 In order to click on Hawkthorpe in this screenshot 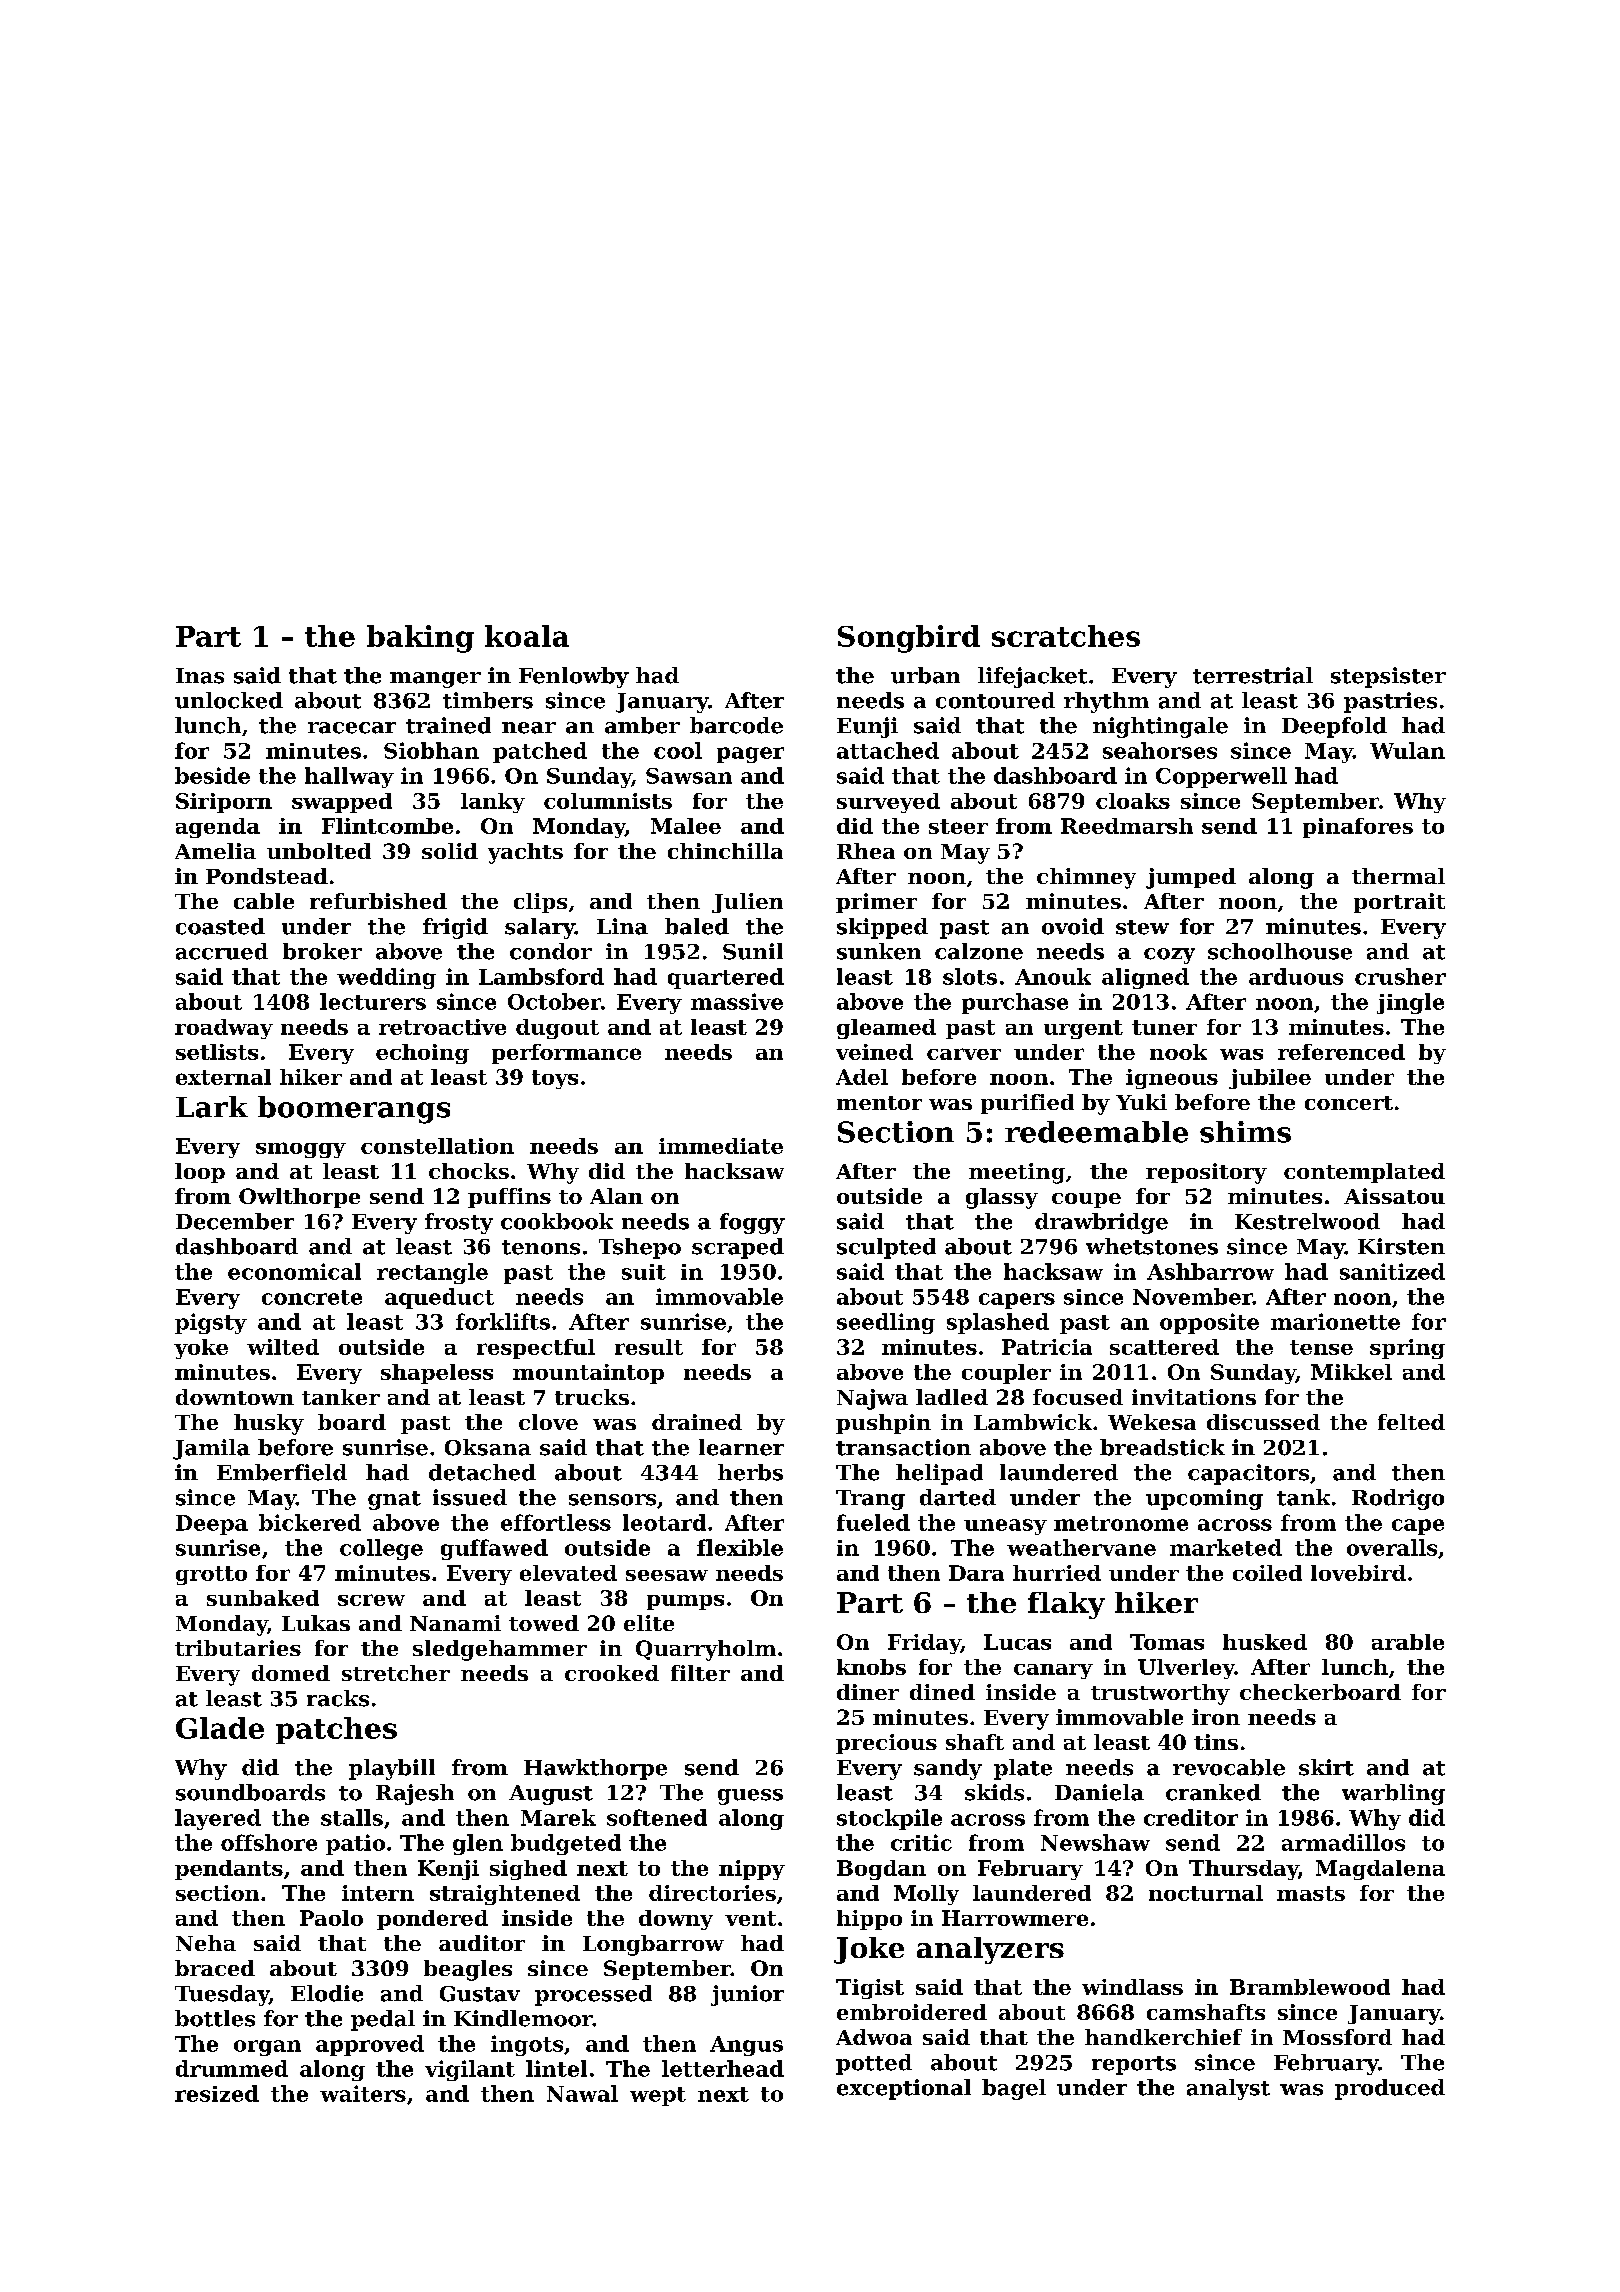, I will do `click(595, 1769)`.
